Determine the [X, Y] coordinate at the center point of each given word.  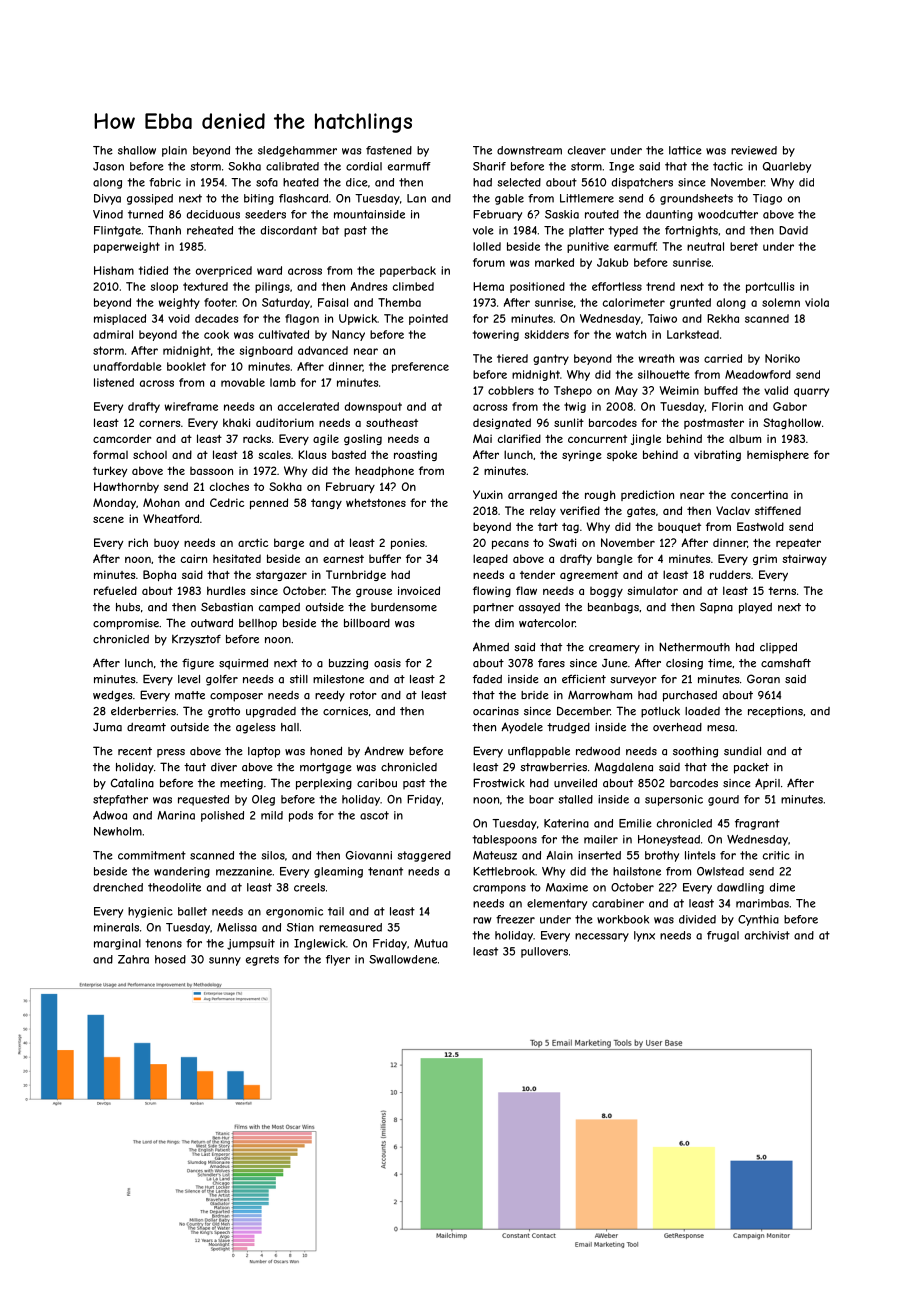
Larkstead [693, 334]
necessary [602, 937]
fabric [165, 182]
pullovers [544, 952]
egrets [262, 960]
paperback [408, 271]
